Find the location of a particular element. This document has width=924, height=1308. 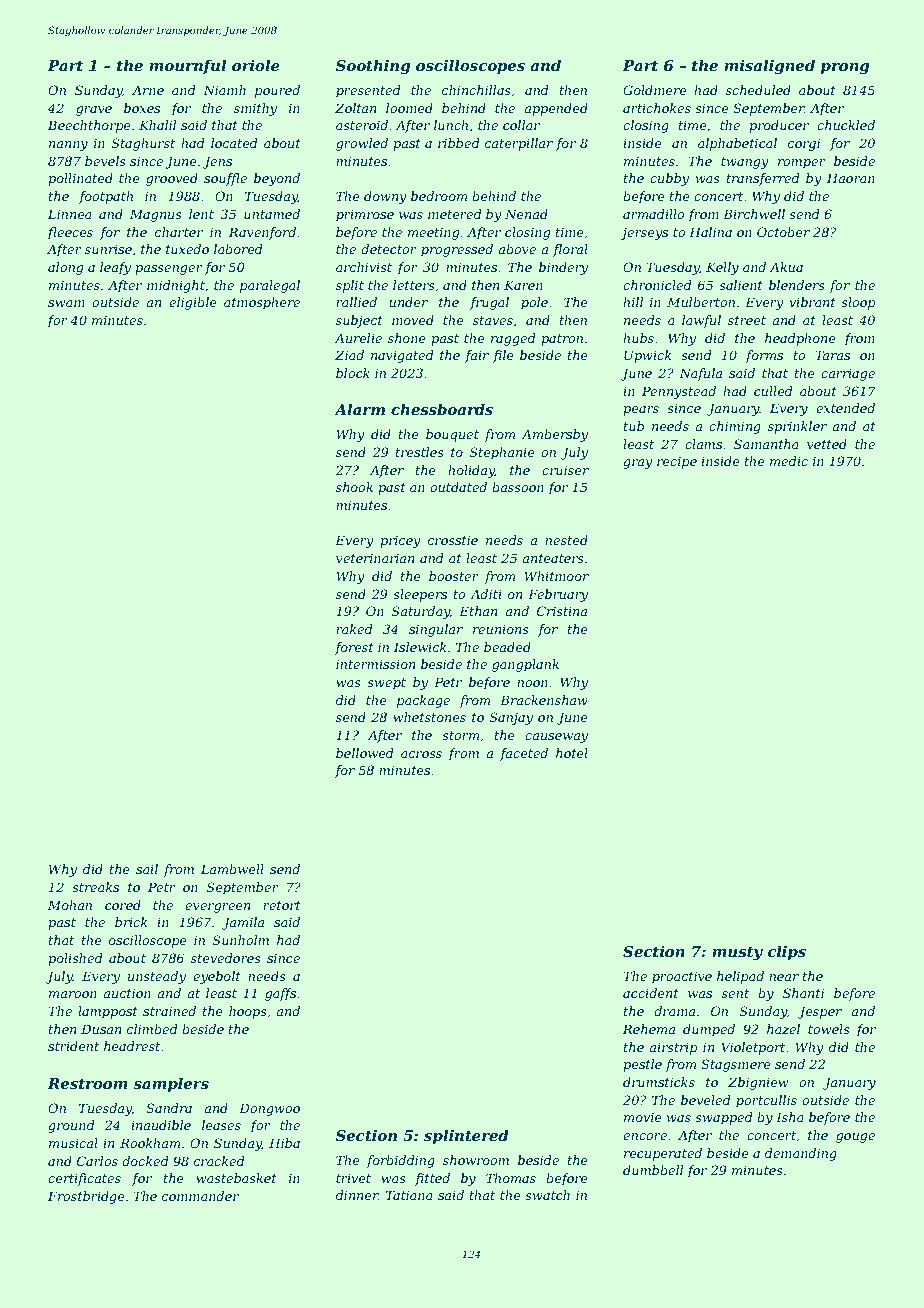

shook is located at coordinates (354, 487).
